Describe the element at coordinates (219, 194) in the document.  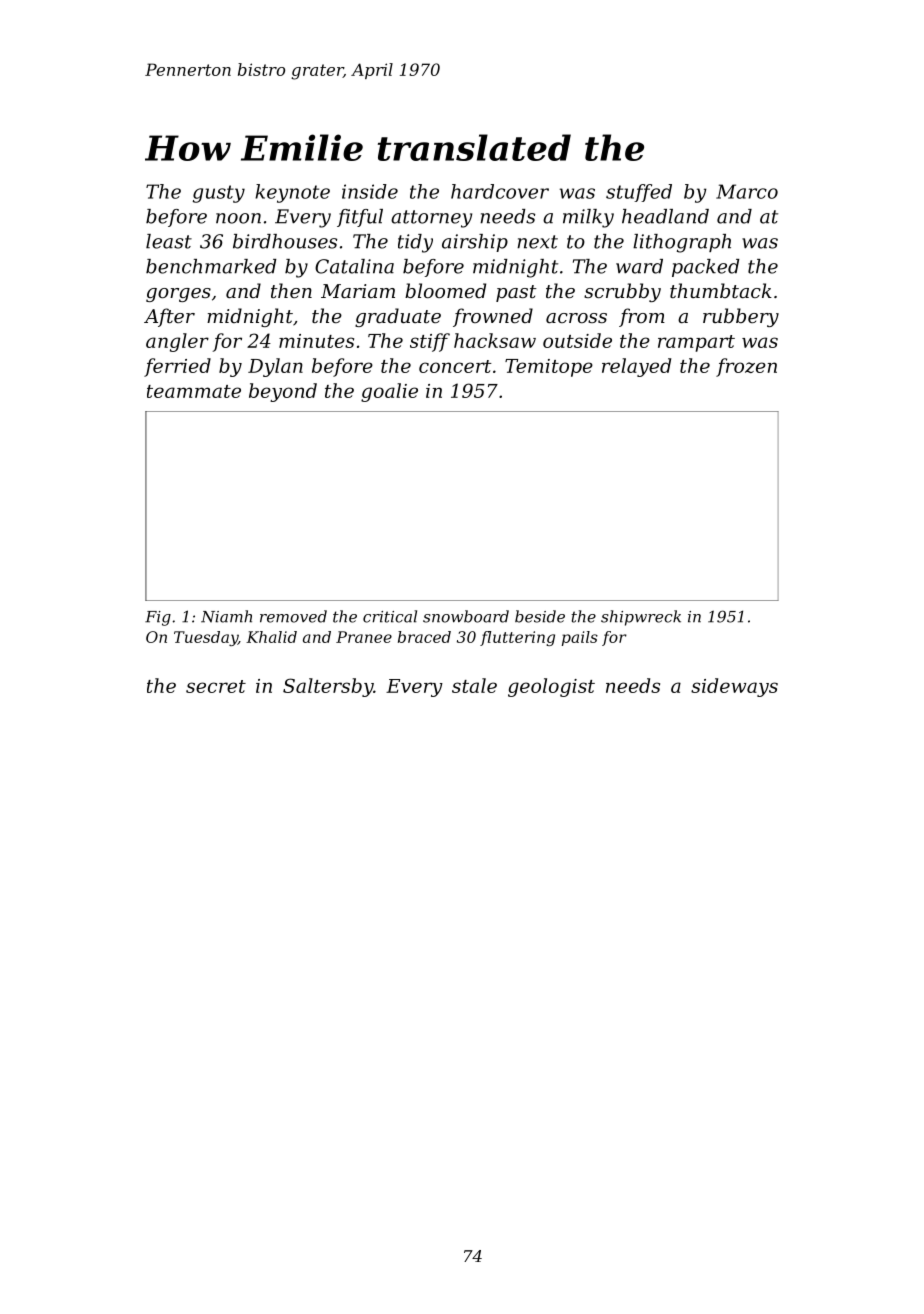
I see `gusty` at that location.
